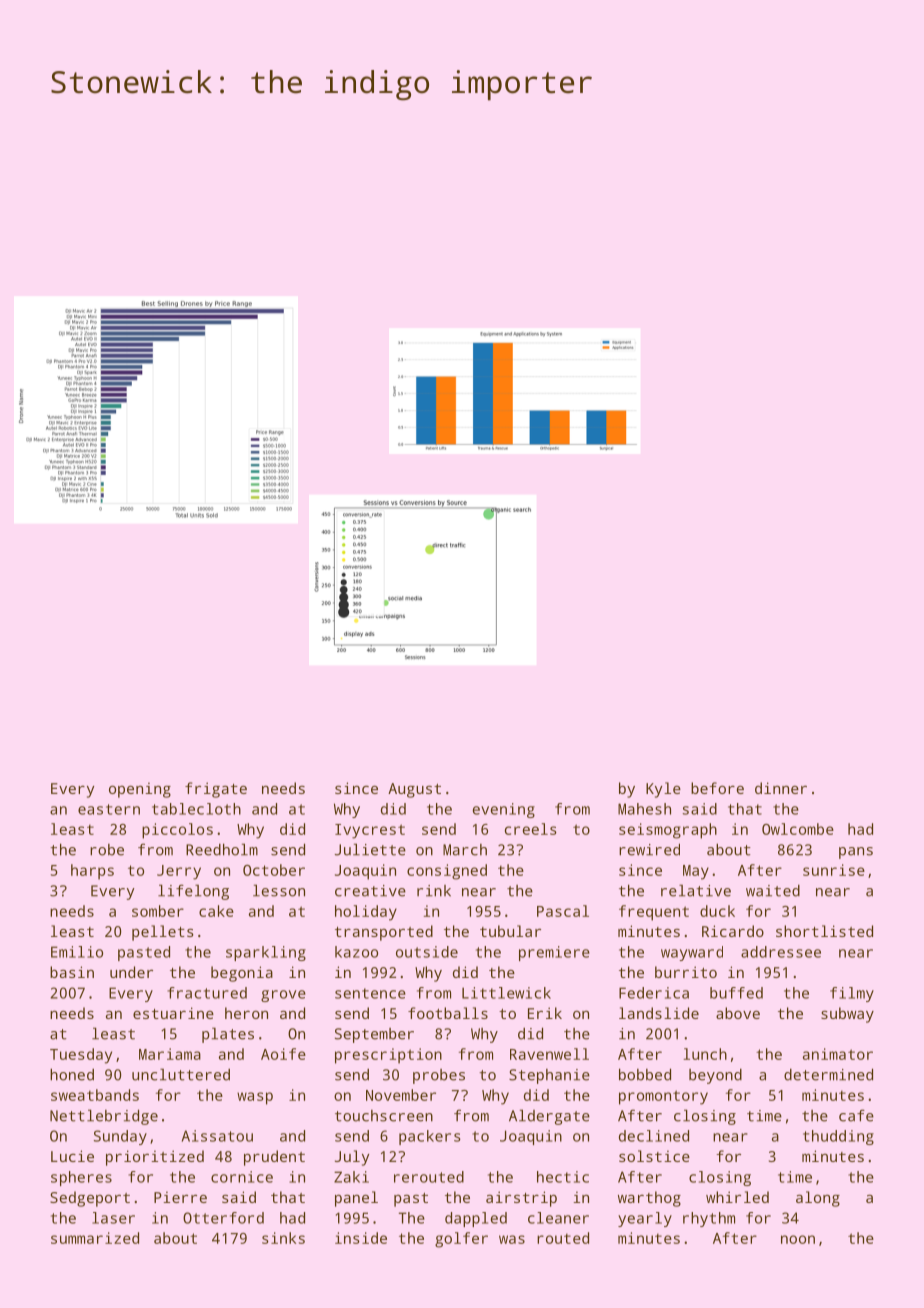 The width and height of the screenshot is (924, 1308). Describe the element at coordinates (717, 788) in the screenshot. I see `before` at that location.
